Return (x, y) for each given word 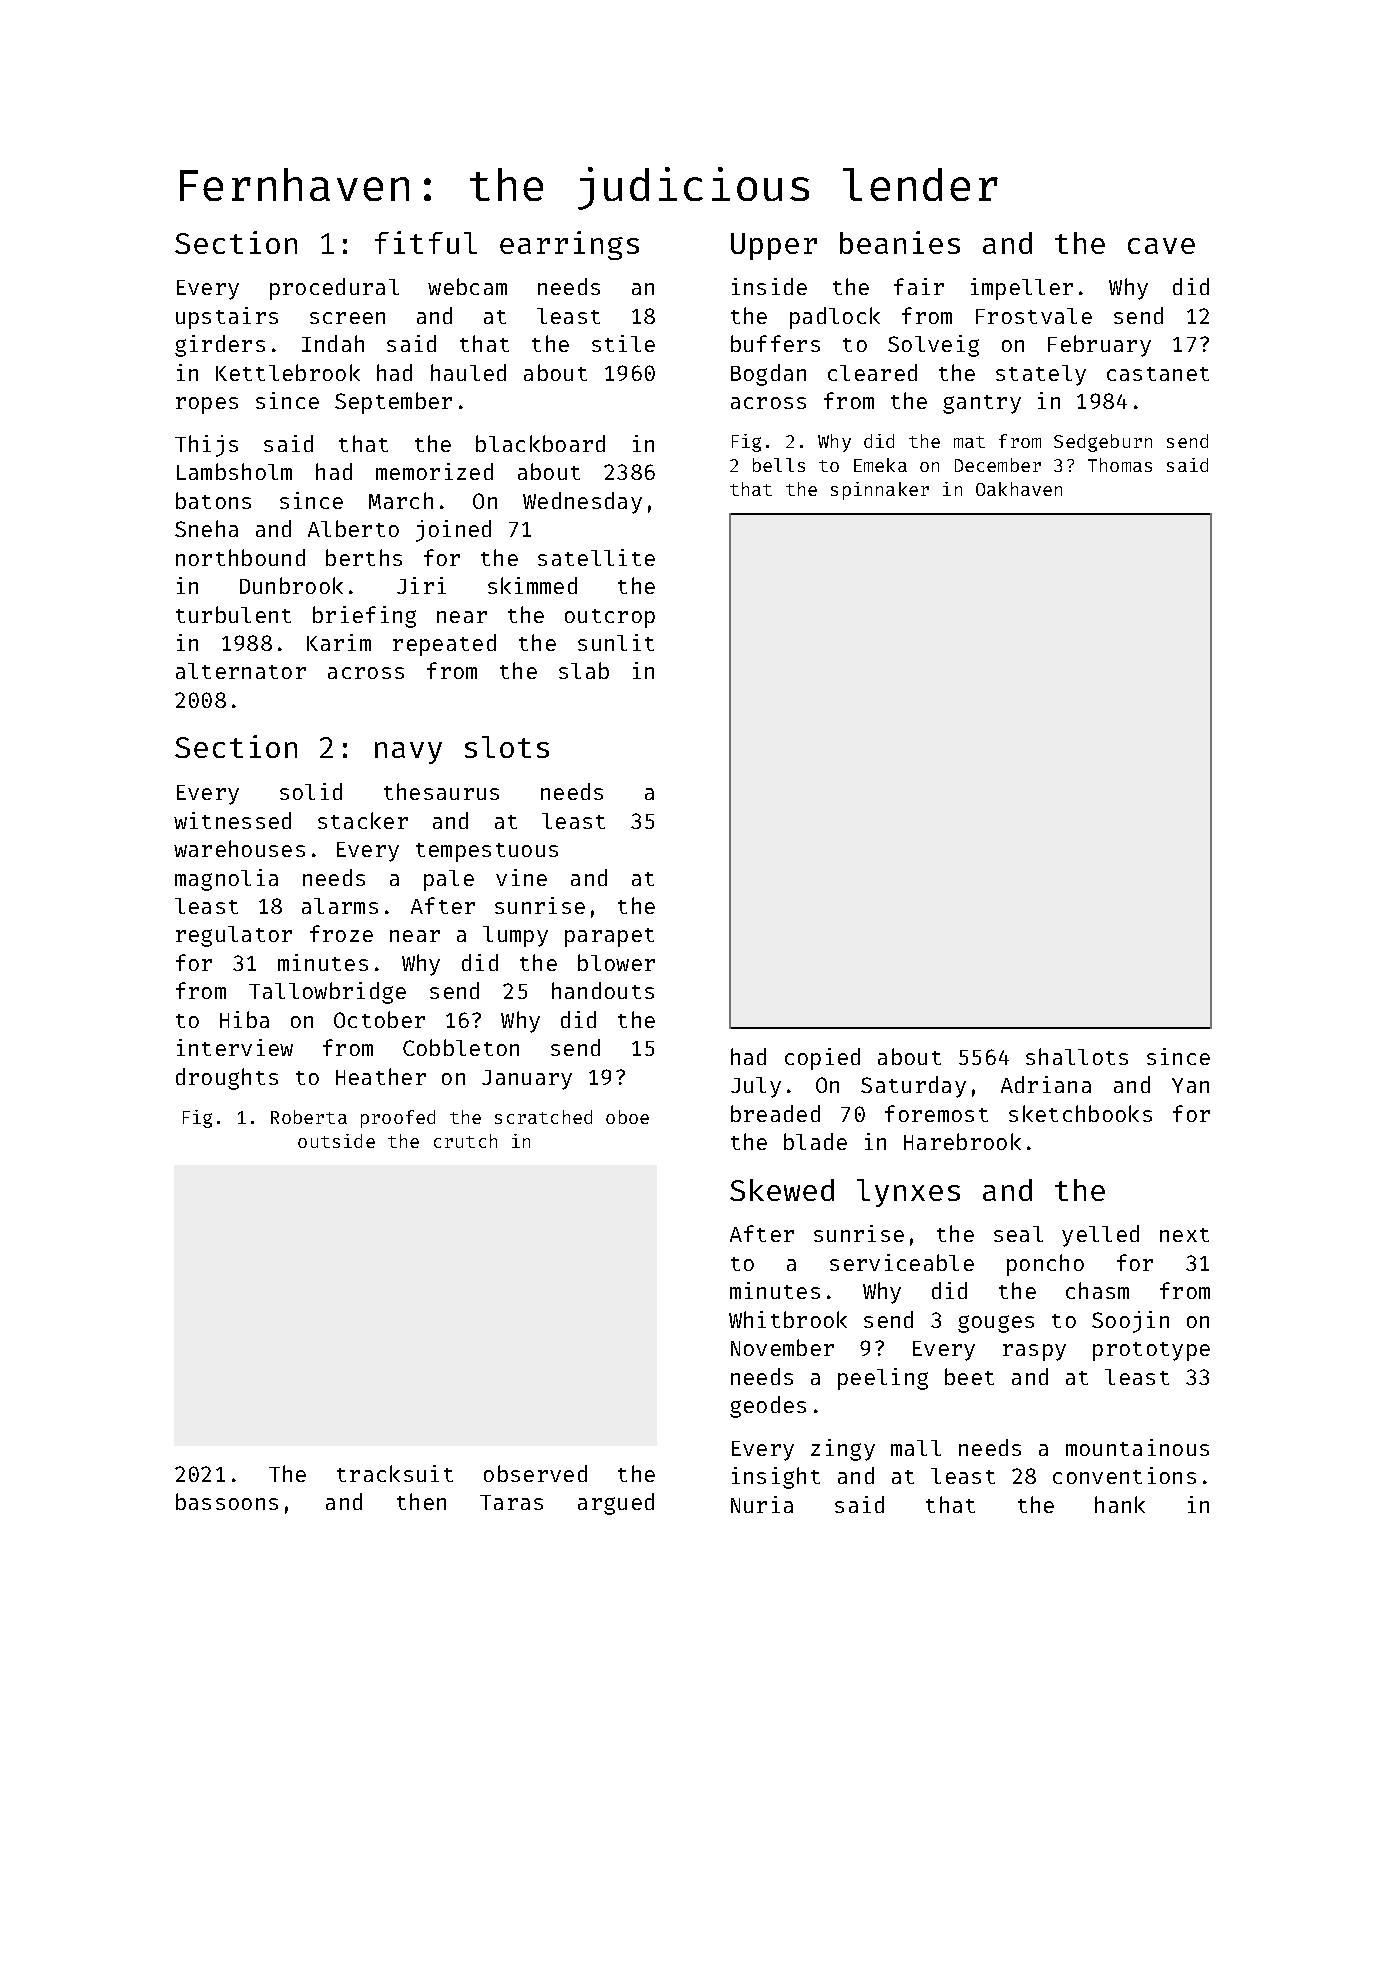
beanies (900, 242)
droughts (227, 1079)
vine (521, 877)
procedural (334, 289)
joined (453, 531)
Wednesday (582, 503)
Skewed (782, 1190)
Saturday (913, 1087)
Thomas (1120, 465)
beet (969, 1376)
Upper (774, 246)
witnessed (232, 820)
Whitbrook (788, 1319)
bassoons (227, 1501)
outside (336, 1141)
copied (822, 1059)
